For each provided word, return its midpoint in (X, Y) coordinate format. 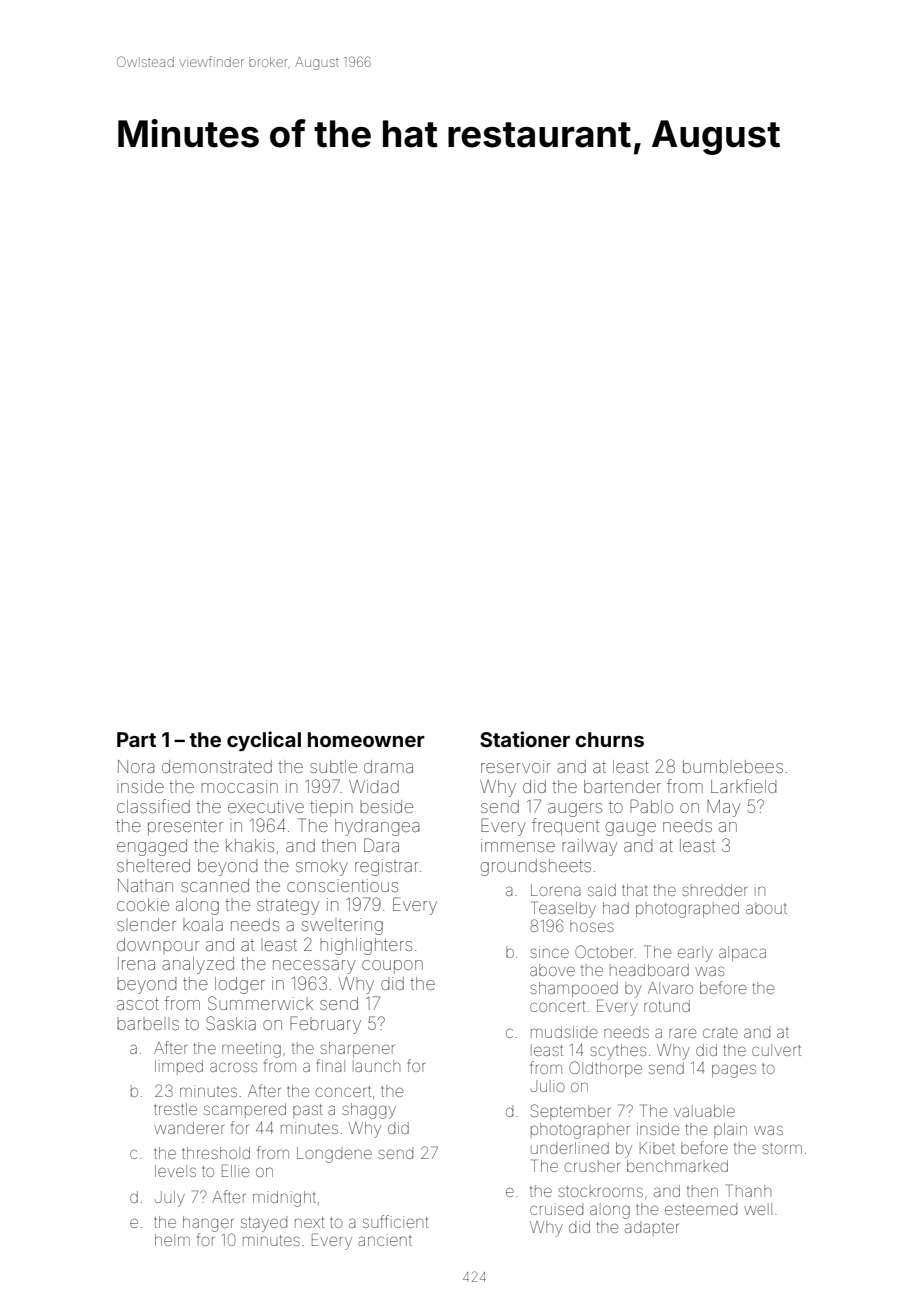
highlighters (366, 946)
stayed (264, 1224)
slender (146, 924)
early (695, 954)
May (723, 808)
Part (136, 739)
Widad (374, 786)
